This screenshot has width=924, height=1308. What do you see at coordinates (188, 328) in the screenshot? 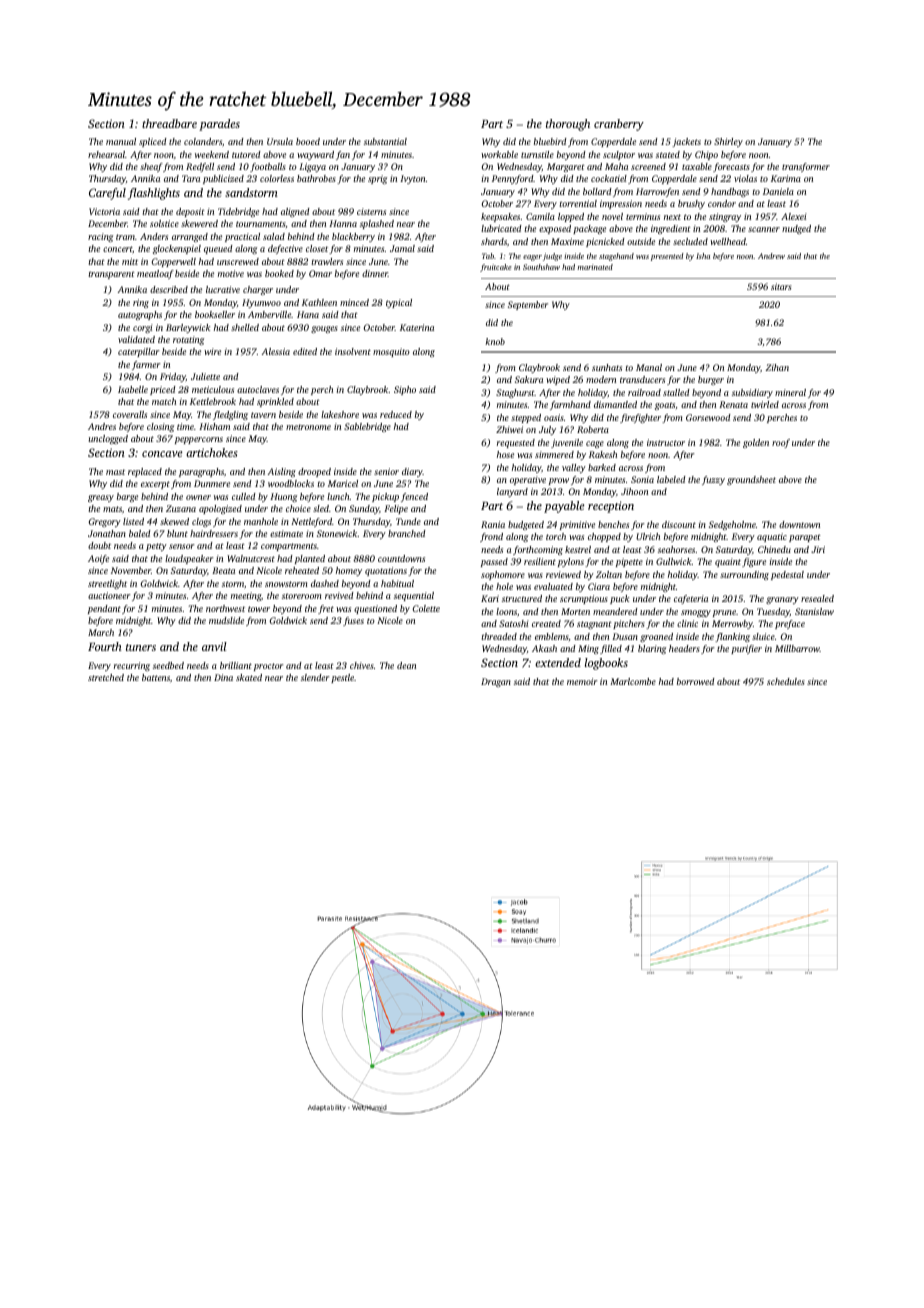
I see `Barleywick` at bounding box center [188, 328].
